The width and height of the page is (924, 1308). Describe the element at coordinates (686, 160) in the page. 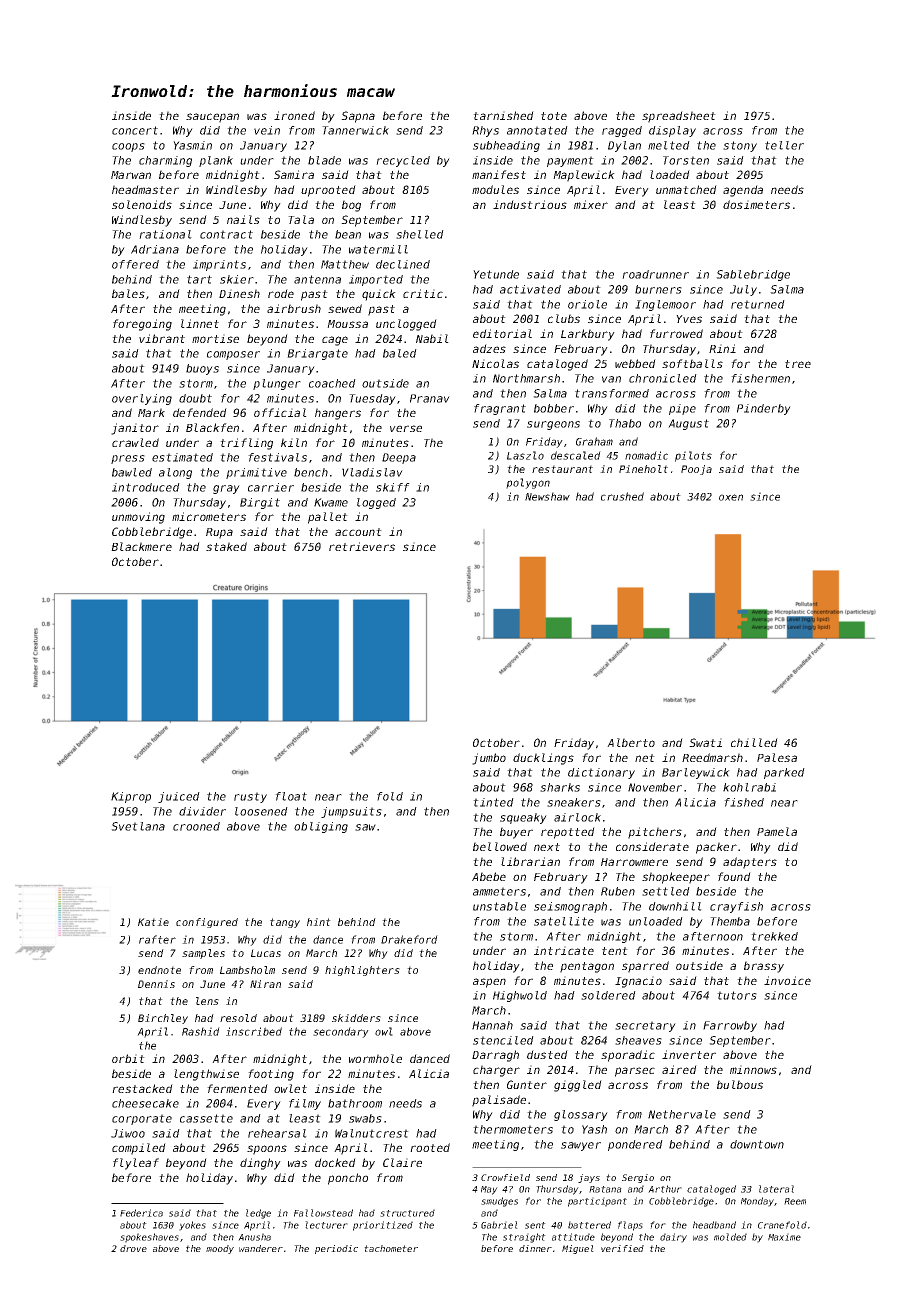

I see `Torsten` at that location.
